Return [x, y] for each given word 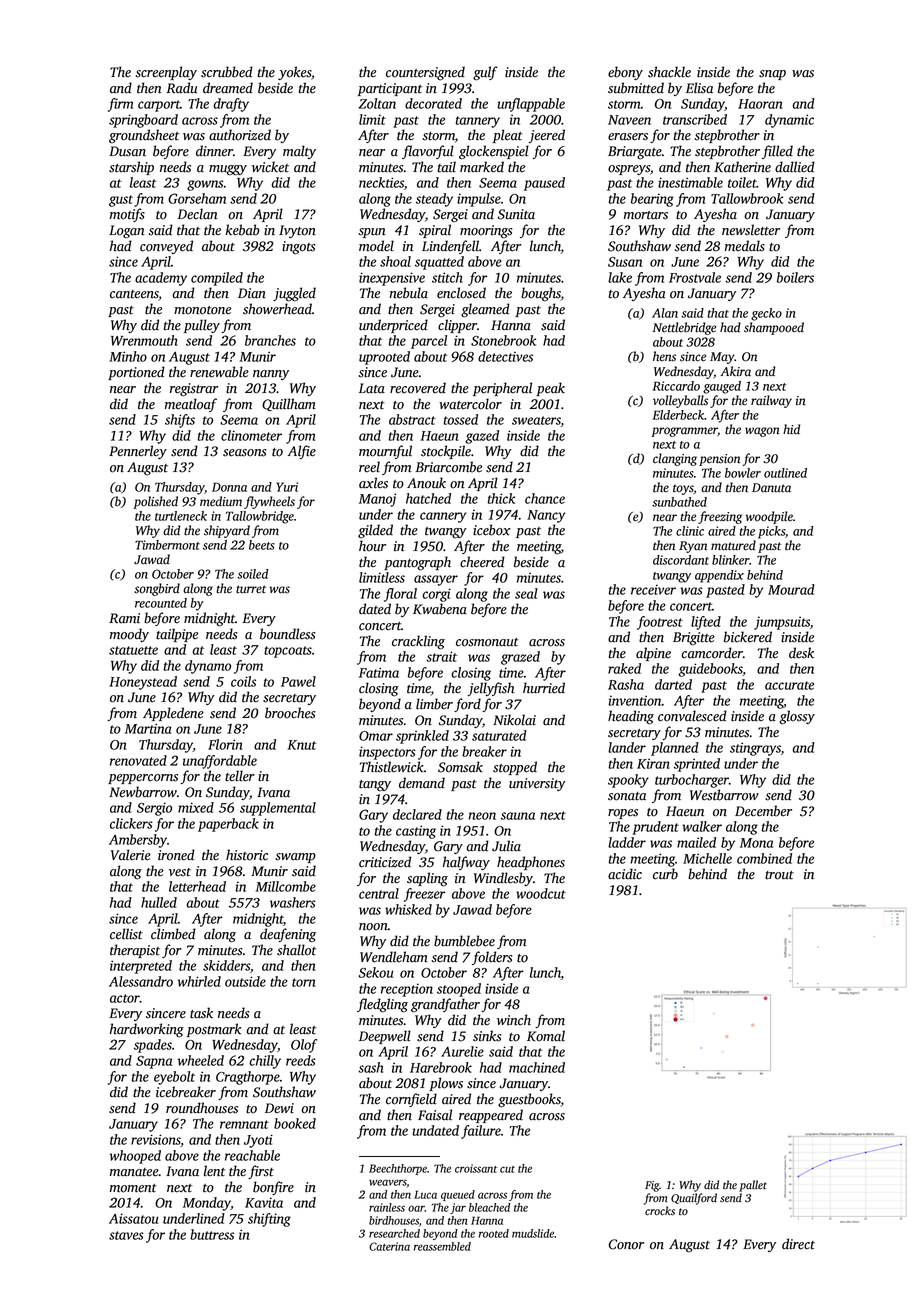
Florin [225, 744]
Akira [735, 371]
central [379, 893]
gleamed [485, 310]
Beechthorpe [398, 1169]
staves [126, 1235]
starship [131, 168]
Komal [546, 1036]
